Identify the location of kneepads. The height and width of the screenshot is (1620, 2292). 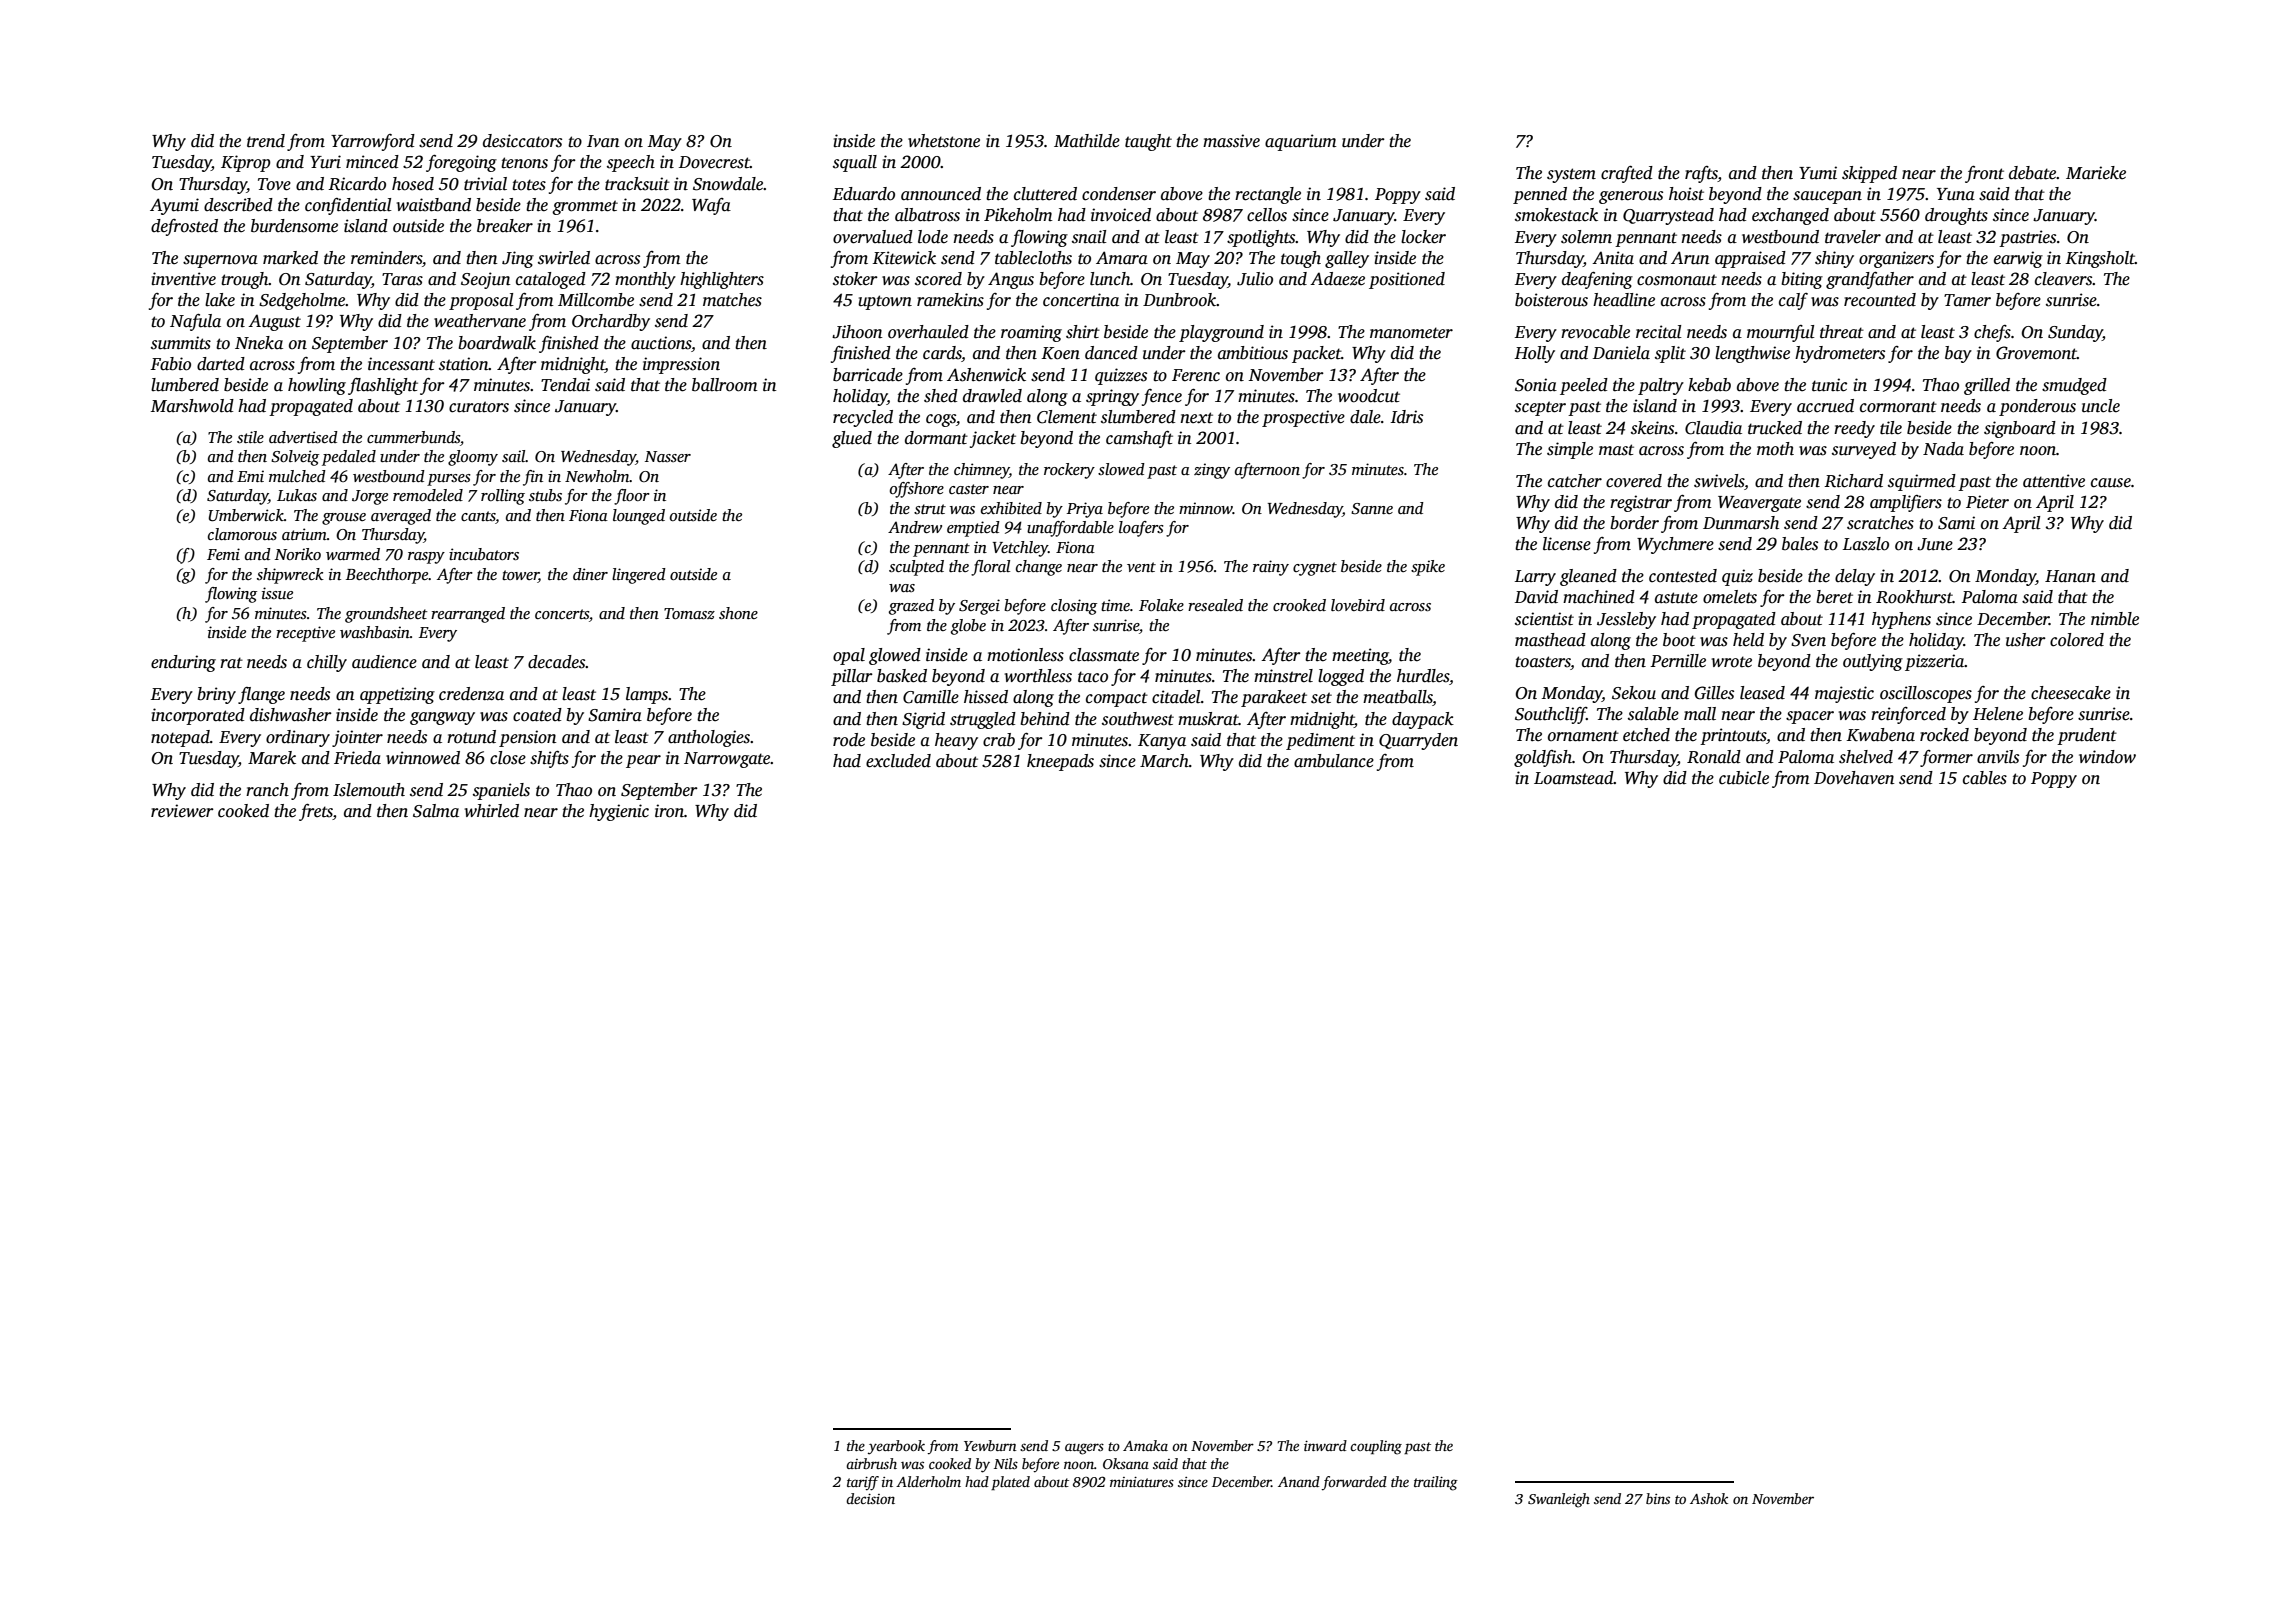
(1060, 762).
